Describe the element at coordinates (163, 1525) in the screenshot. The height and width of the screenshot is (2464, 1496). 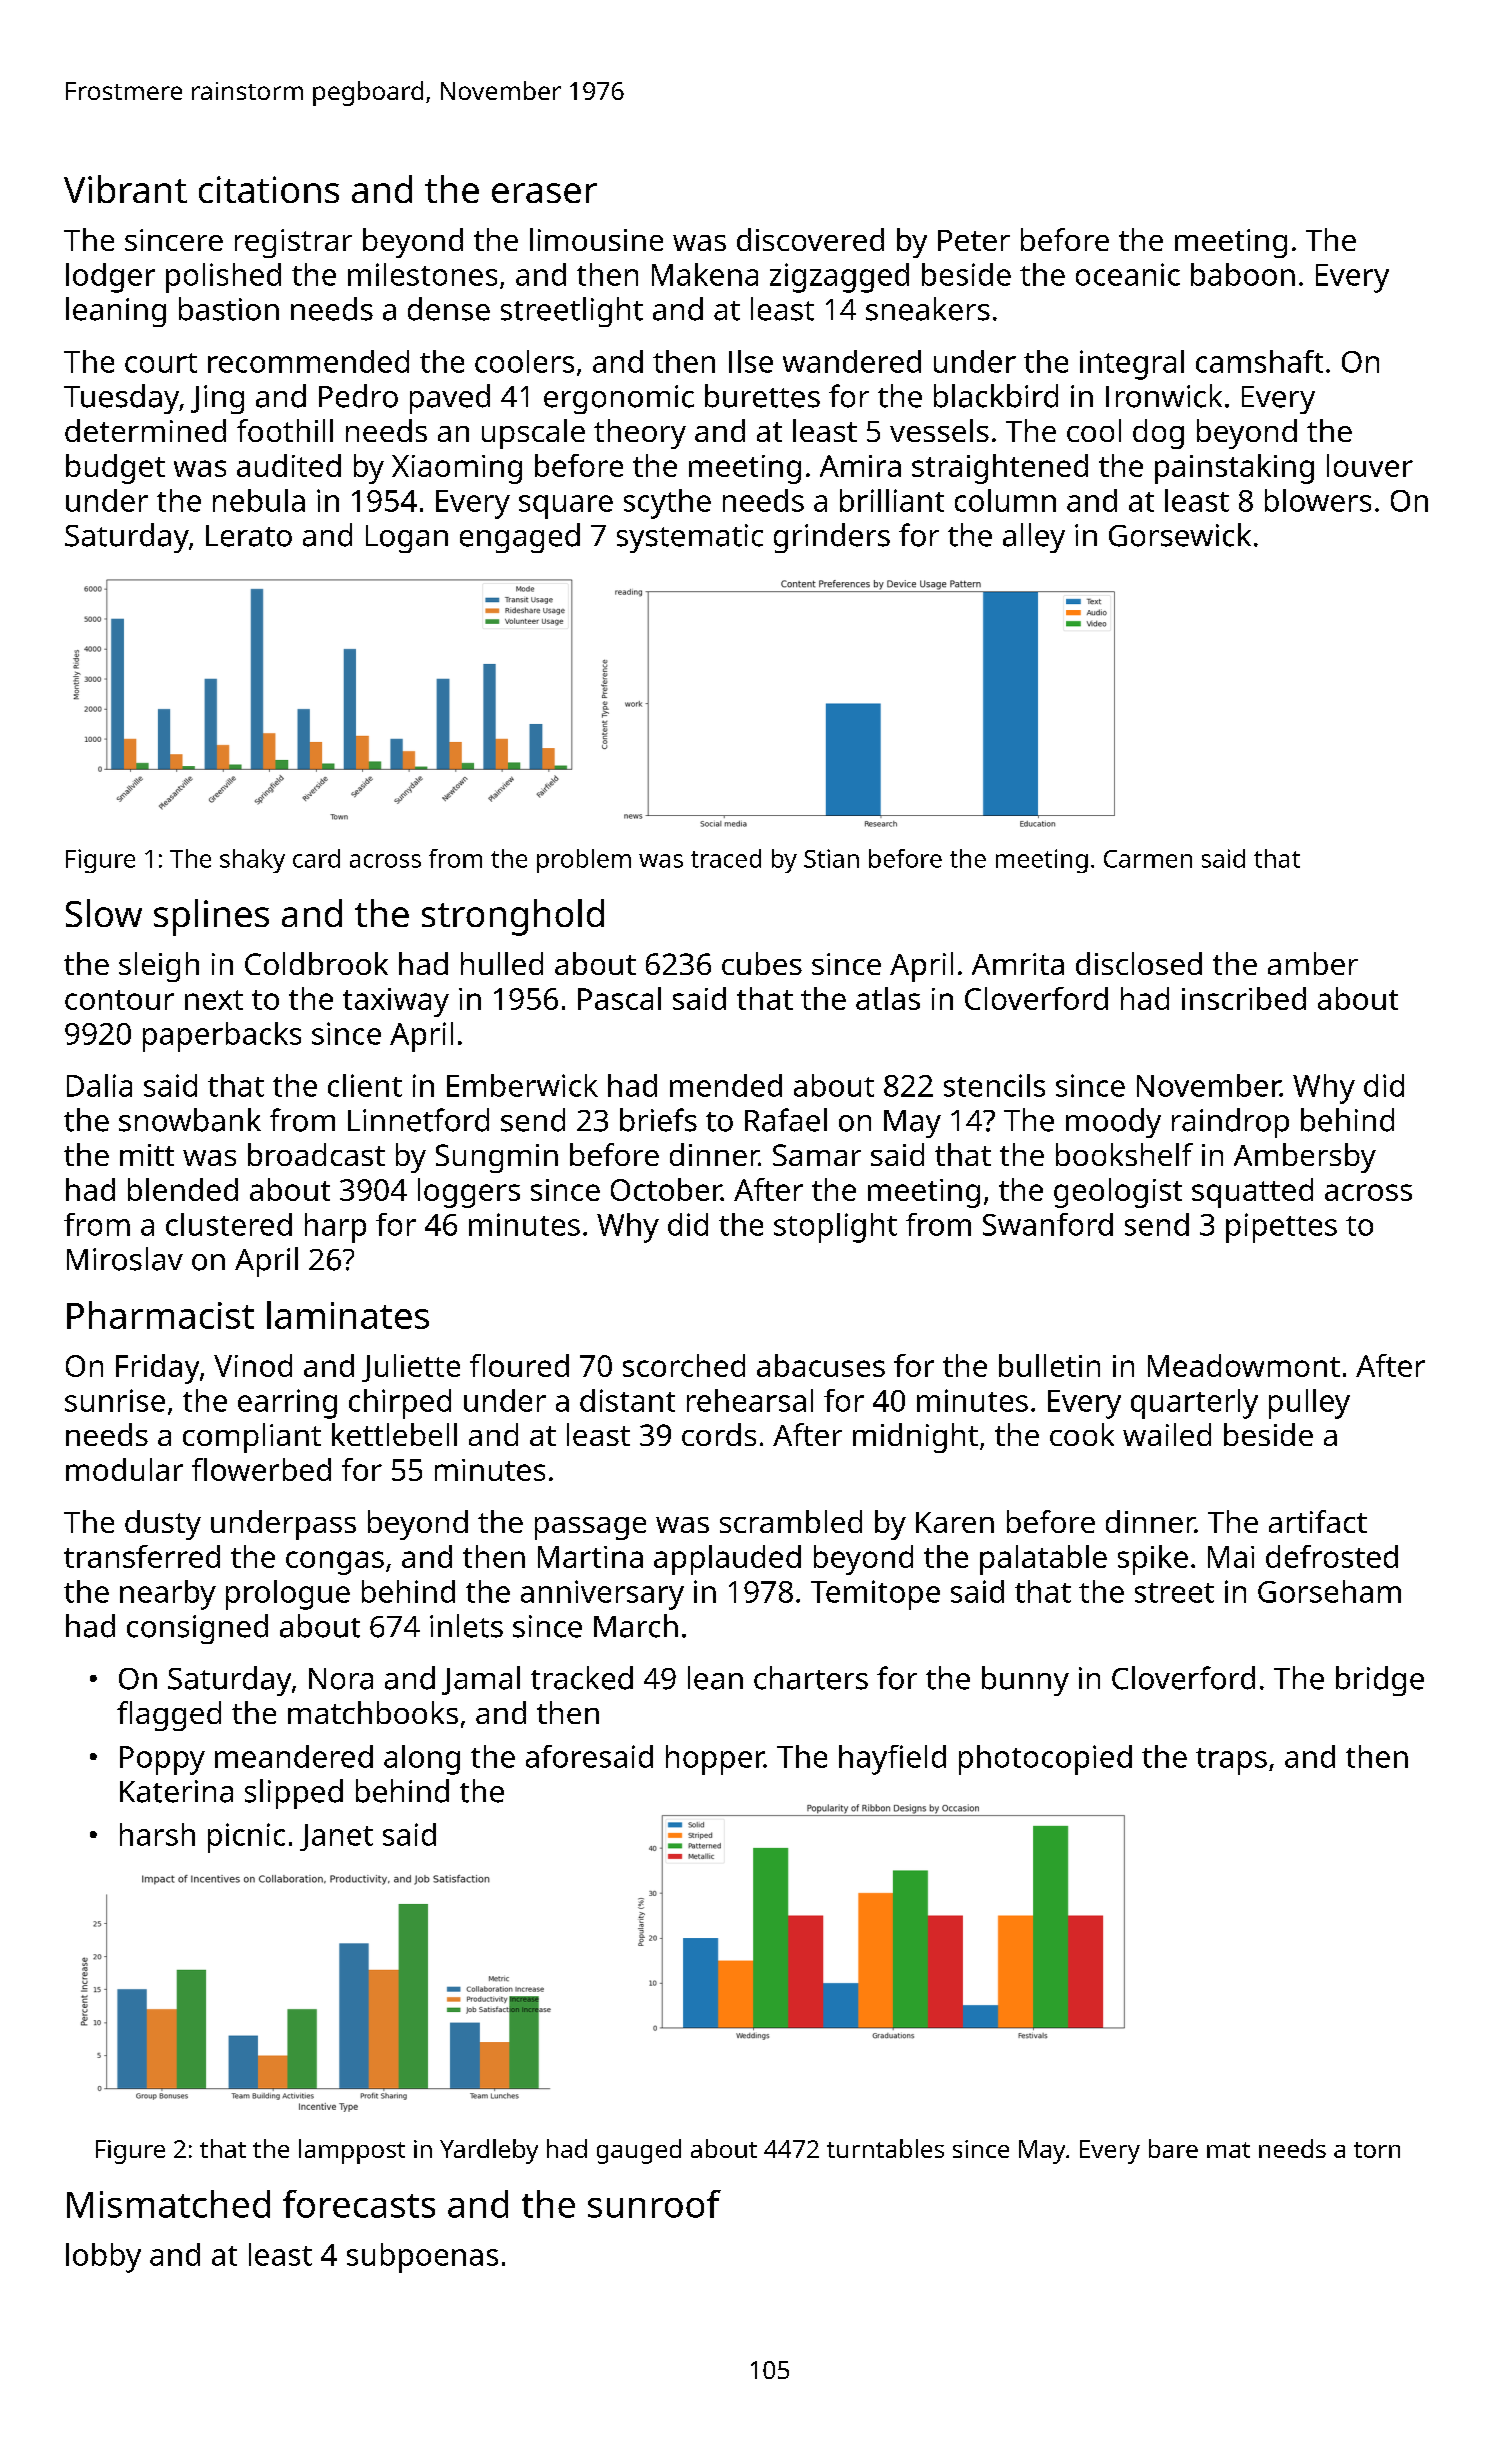
I see `dusty` at that location.
